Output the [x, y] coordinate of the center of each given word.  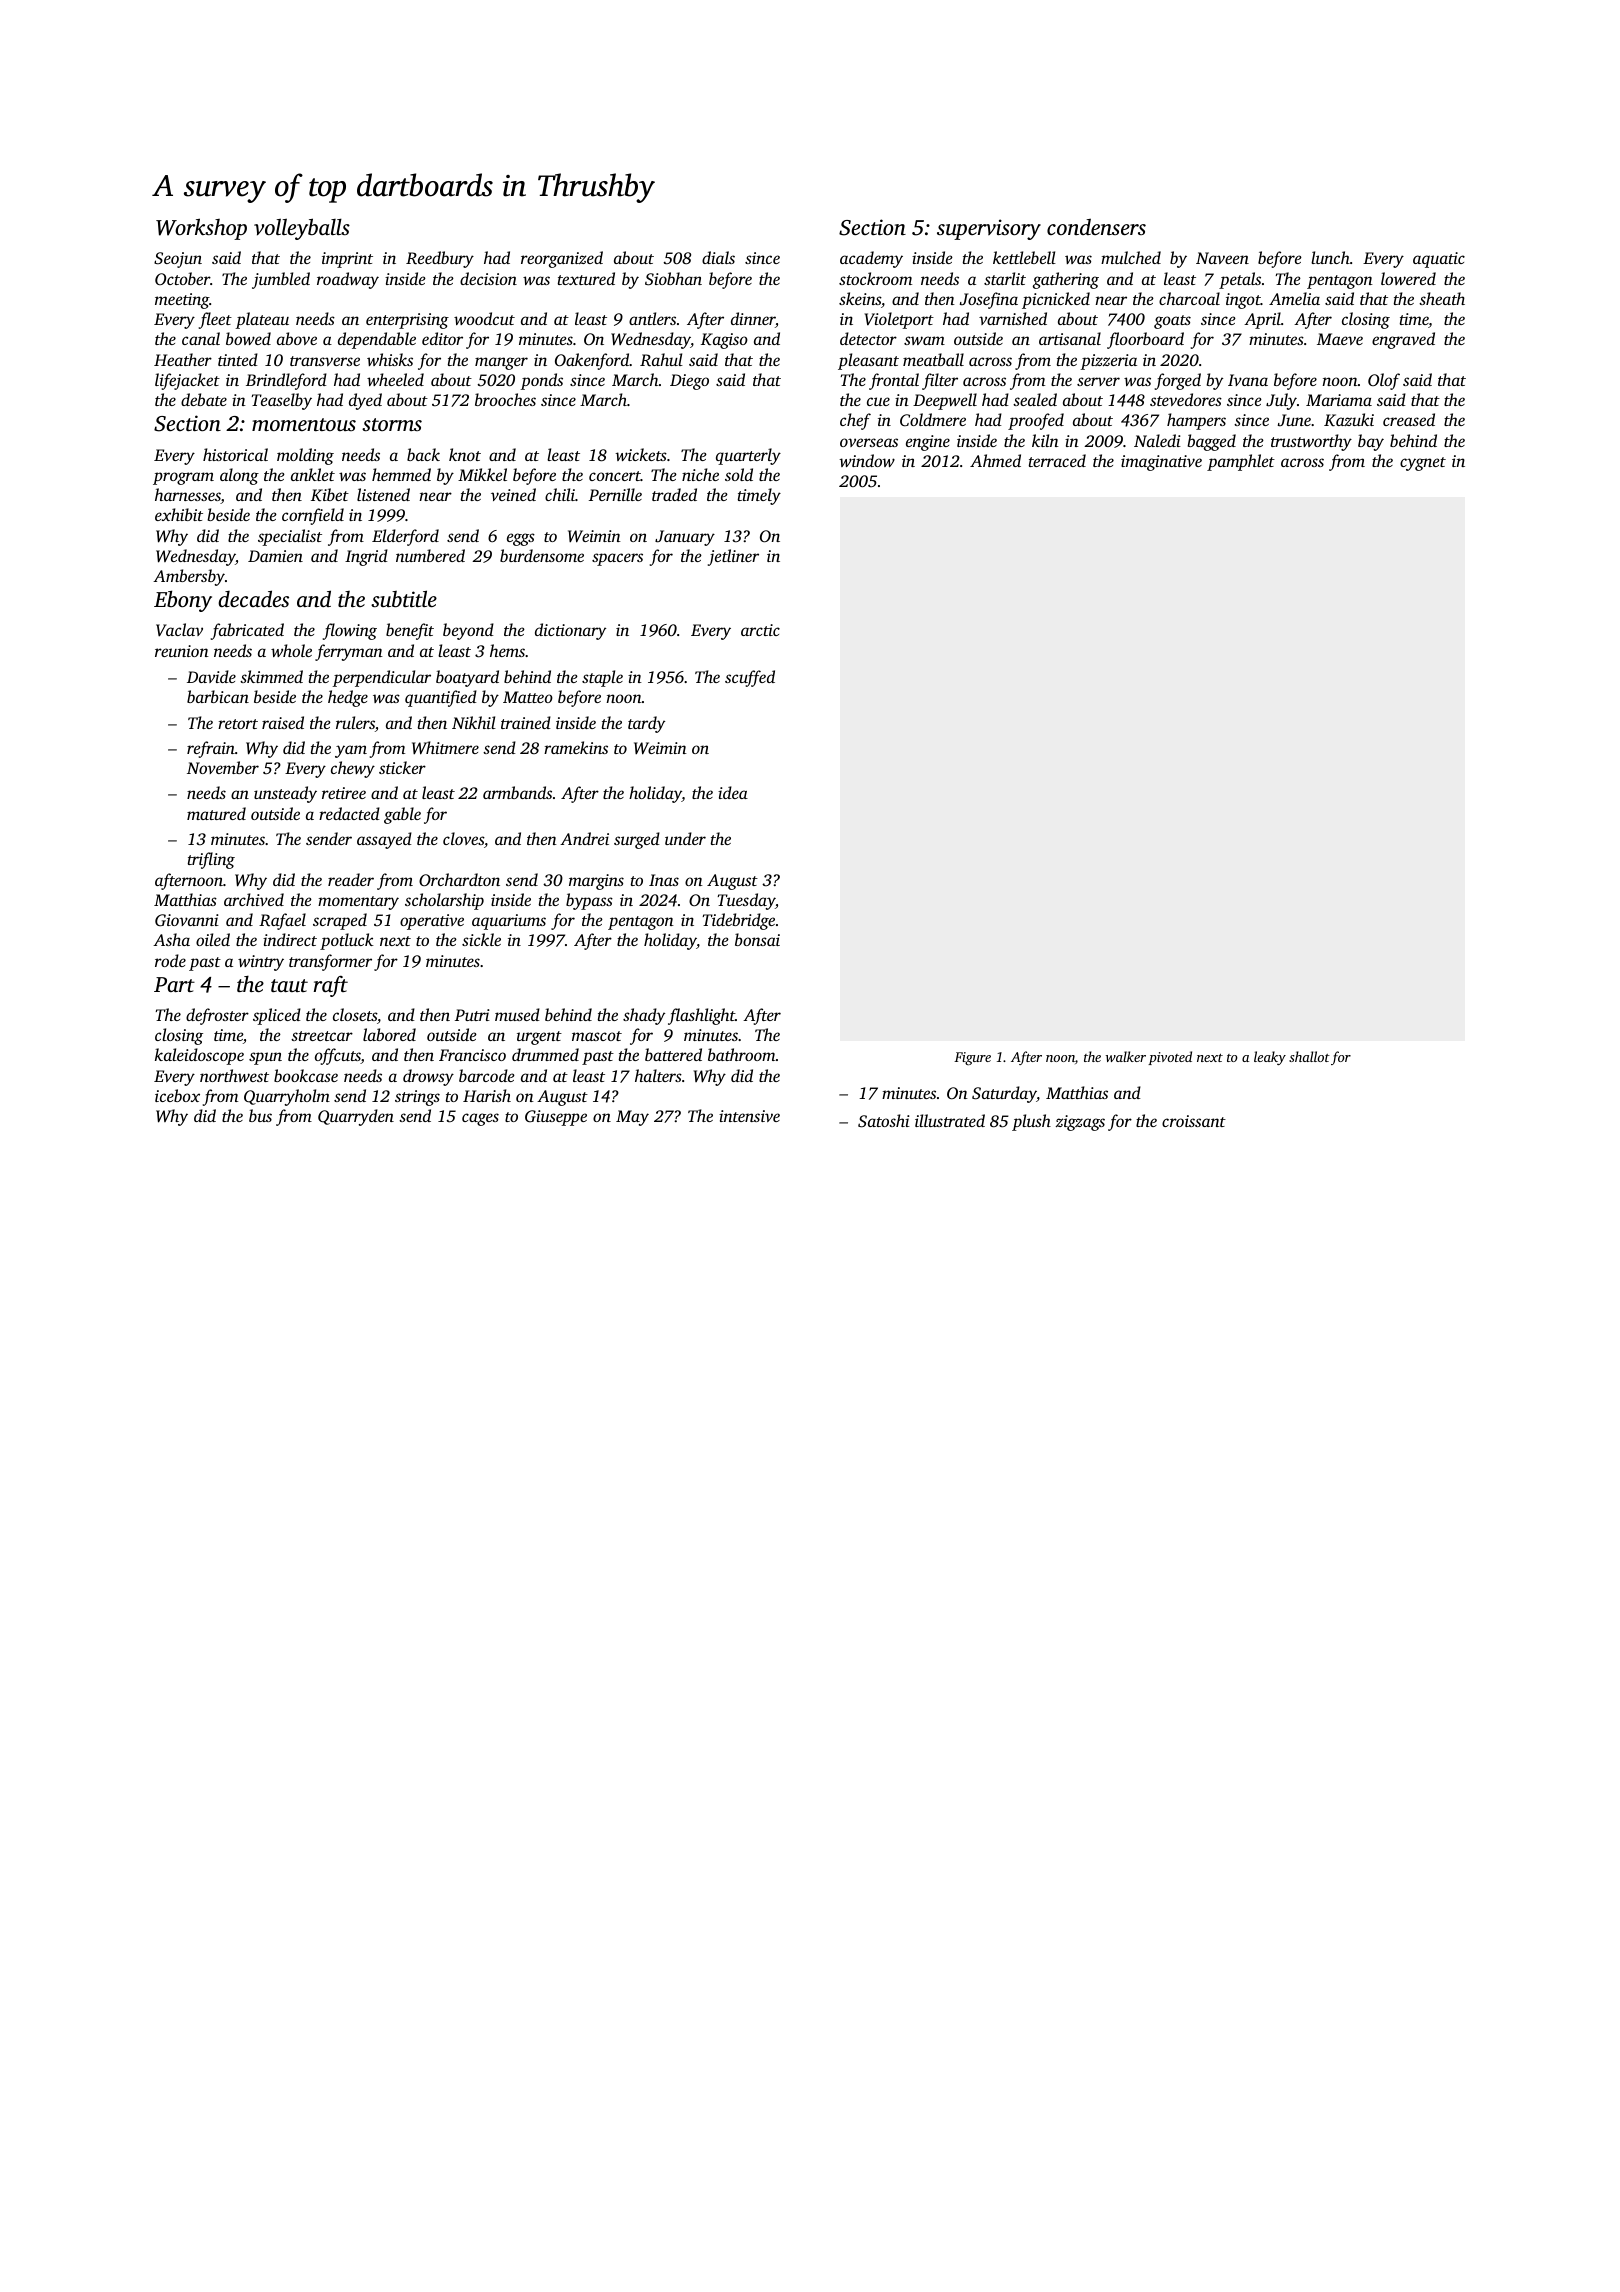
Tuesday [746, 901]
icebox [177, 1095]
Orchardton [459, 879]
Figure [972, 1058]
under [685, 838]
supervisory [989, 229]
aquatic [1439, 260]
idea [733, 792]
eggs [521, 539]
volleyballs [302, 229]
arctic [760, 630]
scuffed [750, 678]
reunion [182, 651]
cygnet [1423, 464]
